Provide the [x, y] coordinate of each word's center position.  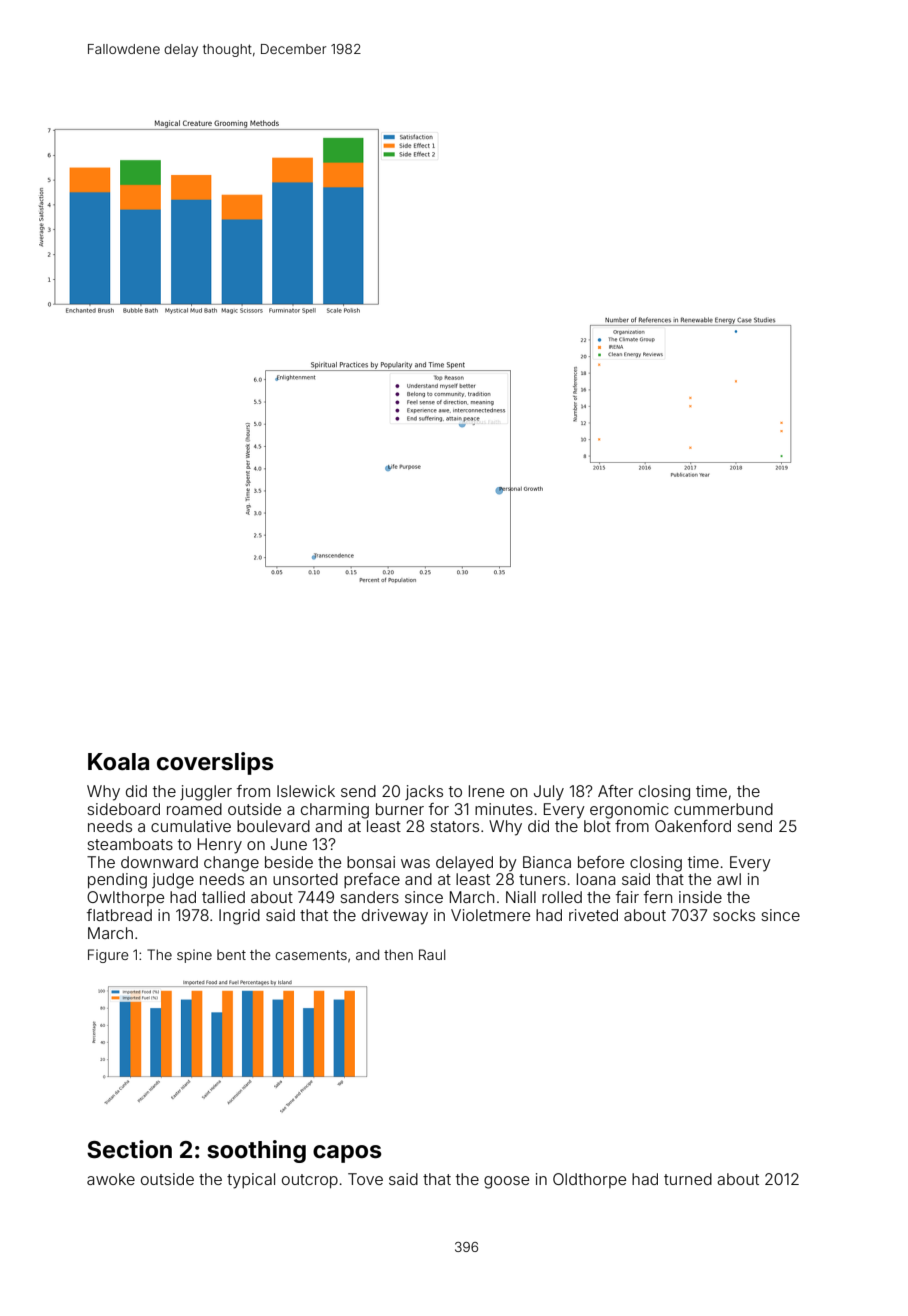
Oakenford [693, 826]
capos [347, 1154]
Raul [432, 954]
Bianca [547, 862]
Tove [365, 1179]
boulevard [273, 826]
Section [129, 1149]
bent [231, 955]
